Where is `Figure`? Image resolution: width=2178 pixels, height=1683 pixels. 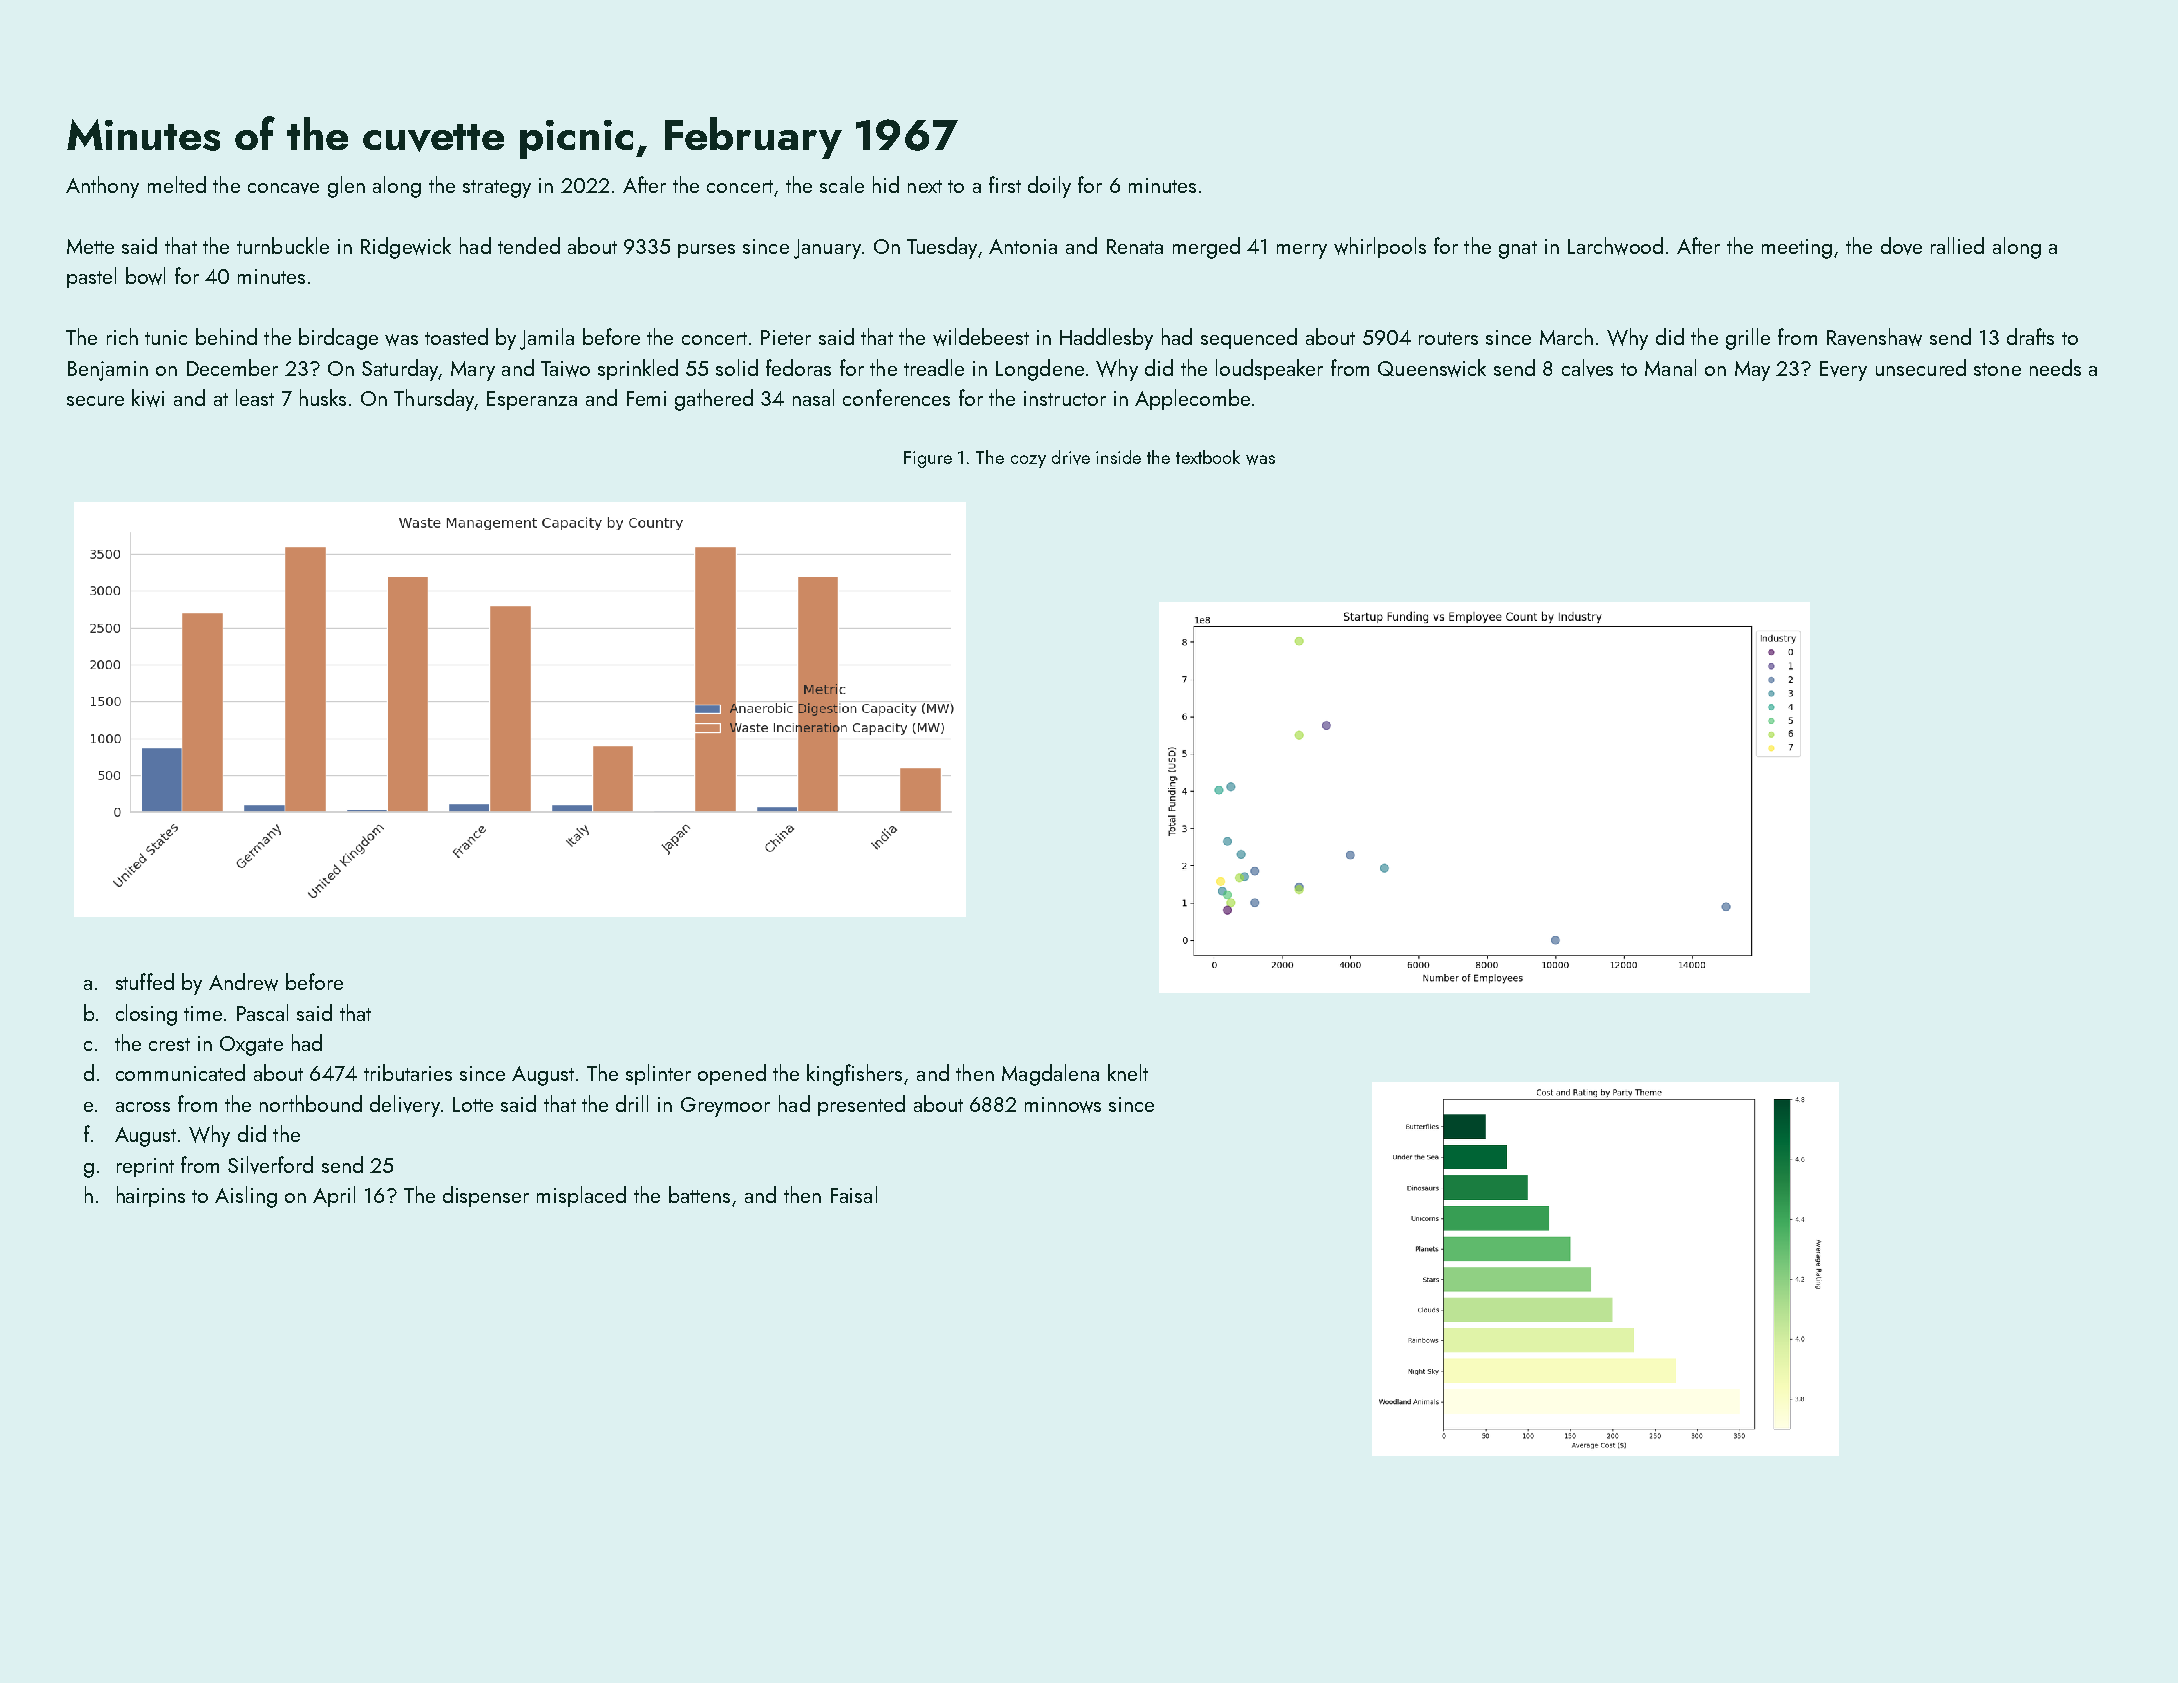
Figure is located at coordinates (928, 459).
